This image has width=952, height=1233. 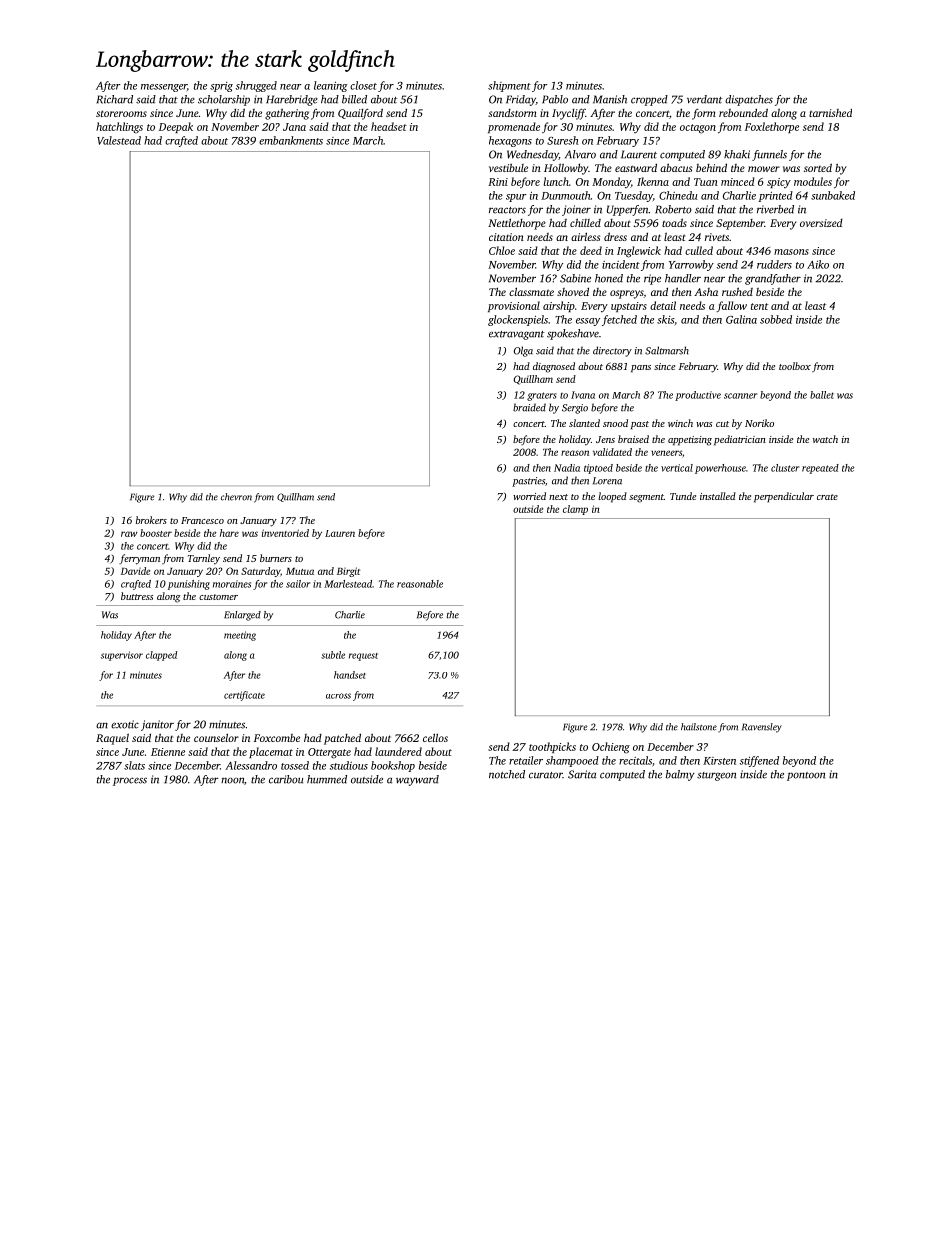 What do you see at coordinates (119, 140) in the image?
I see `Valestead` at bounding box center [119, 140].
